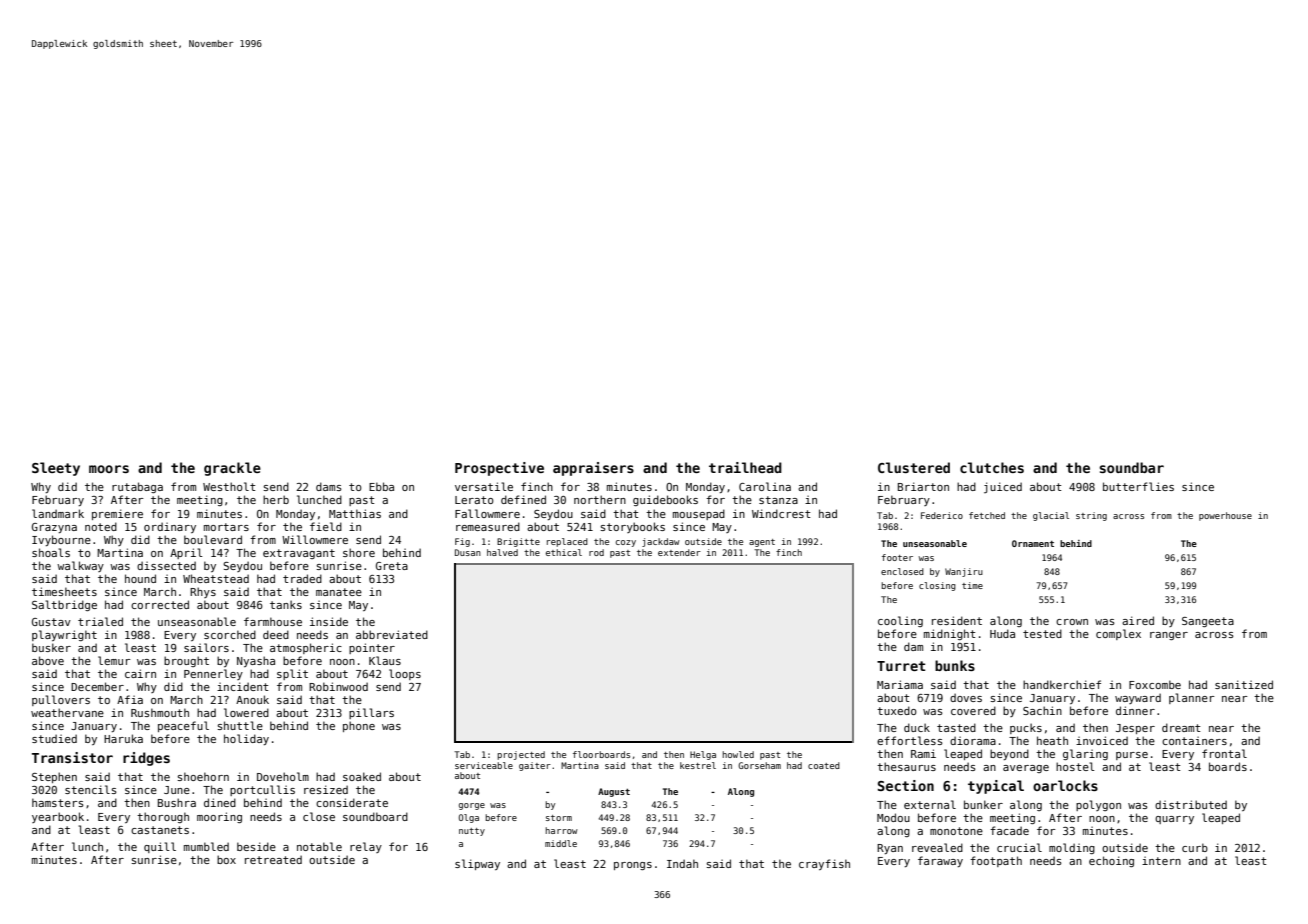 This document has height=924, width=1308. I want to click on pillars, so click(371, 713).
